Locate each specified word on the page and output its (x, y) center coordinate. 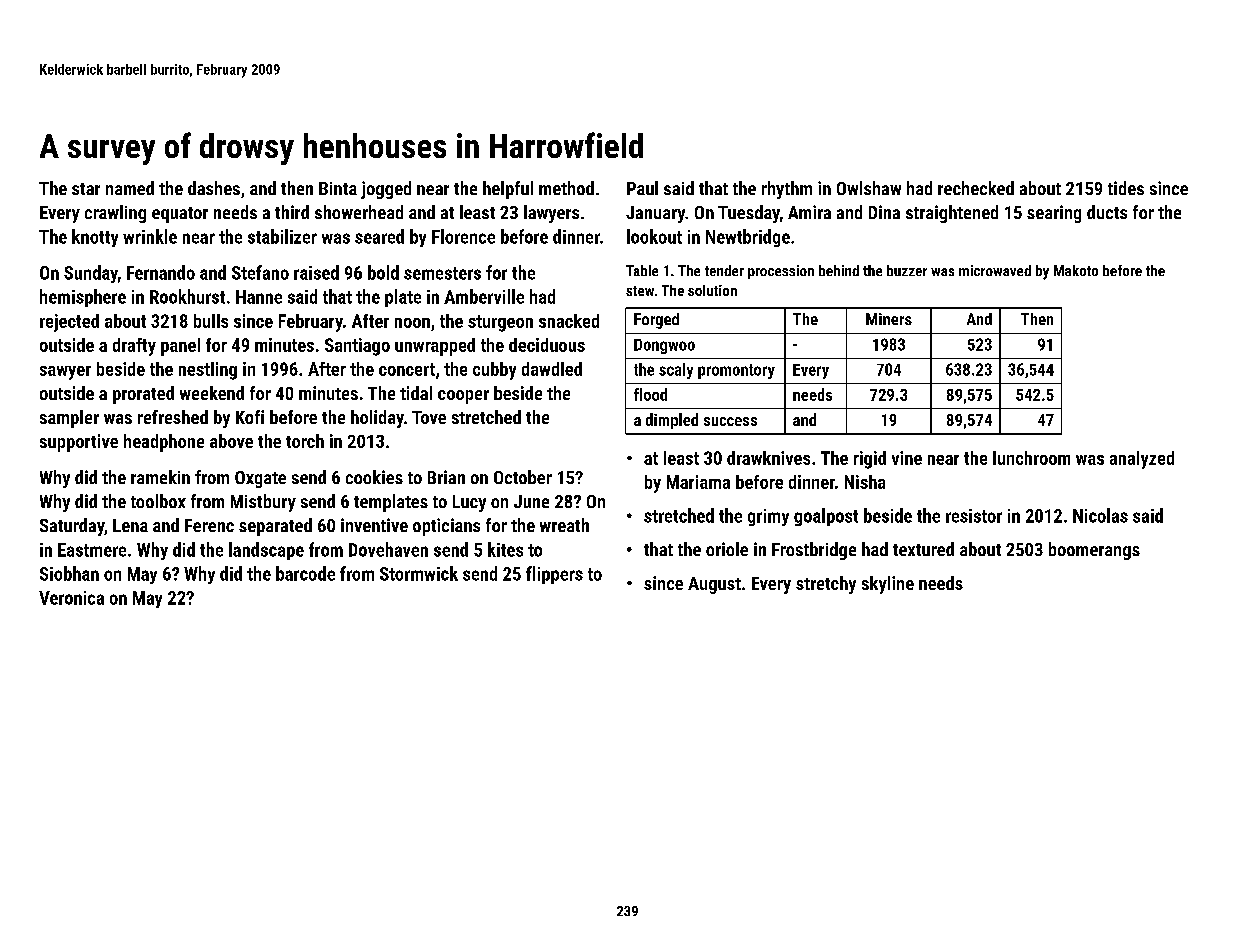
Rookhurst (187, 296)
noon (412, 323)
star (86, 189)
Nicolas (1100, 515)
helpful (508, 190)
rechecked (976, 188)
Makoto (1076, 270)
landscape (266, 551)
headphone (164, 443)
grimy (768, 517)
